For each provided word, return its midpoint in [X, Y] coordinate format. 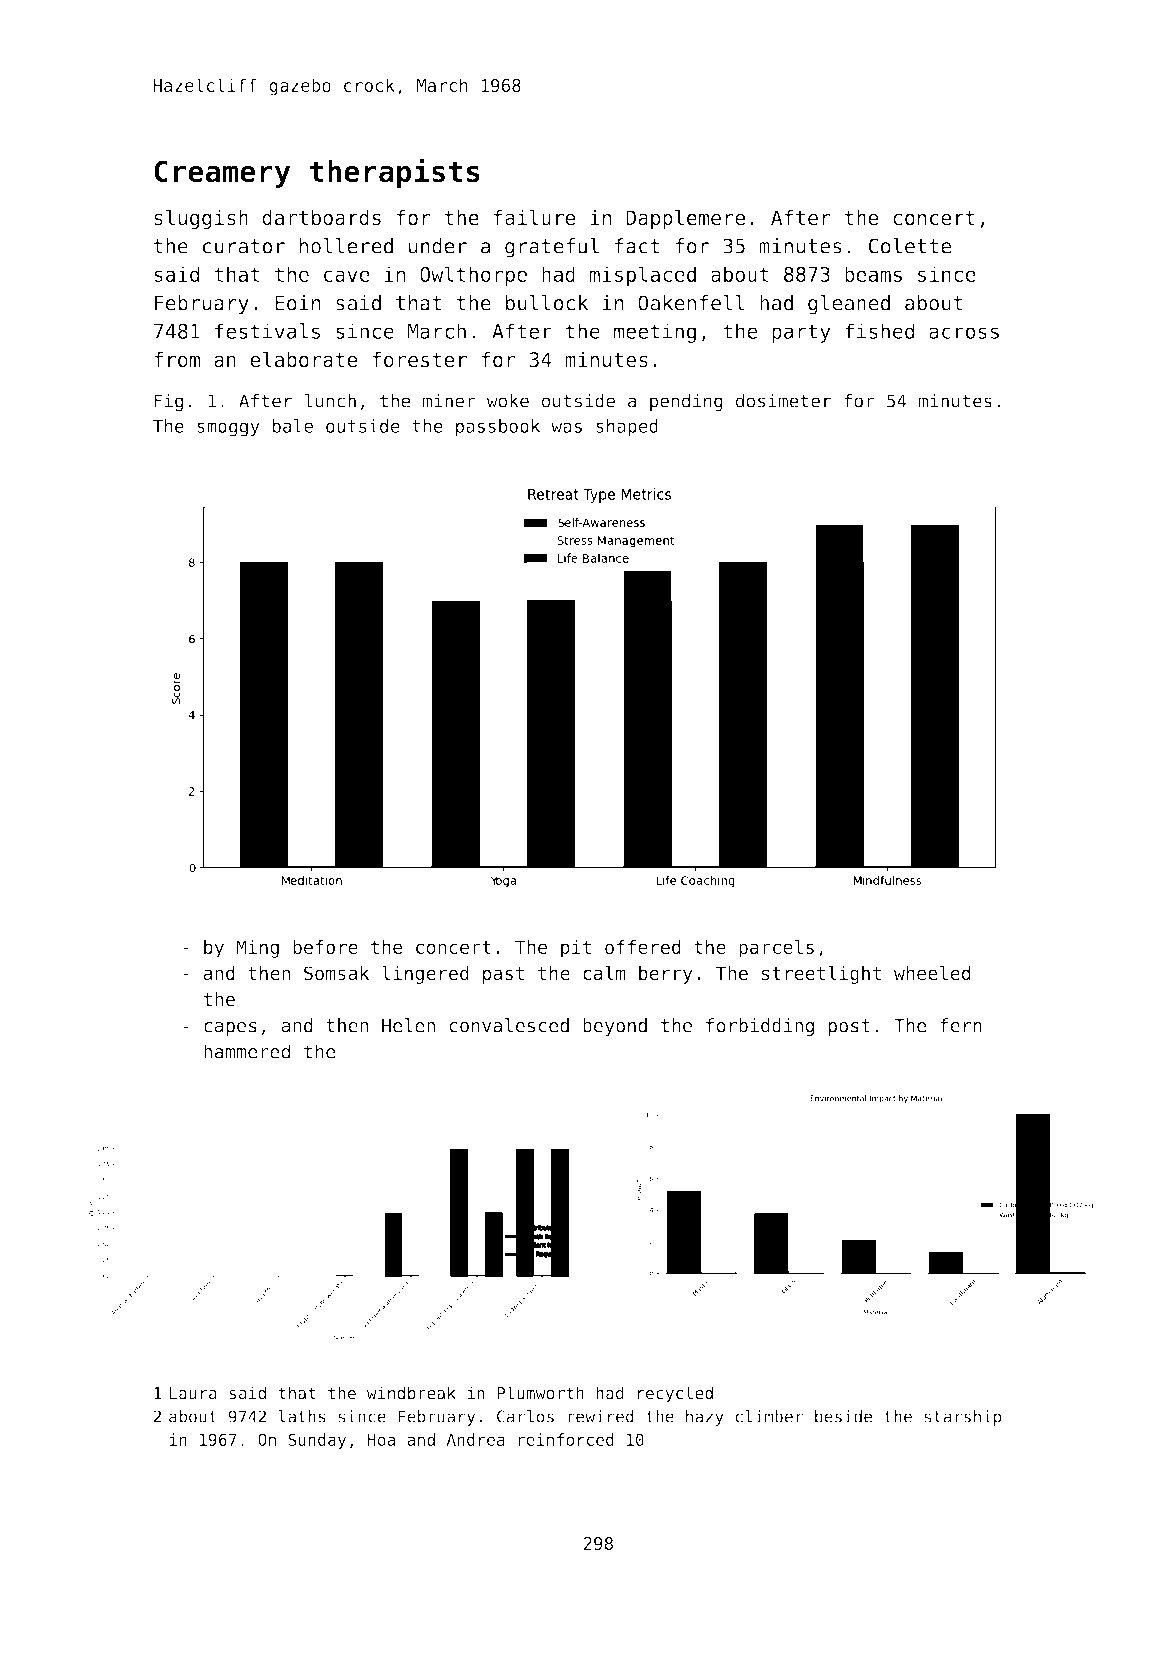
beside [843, 1416]
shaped [627, 428]
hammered [247, 1051]
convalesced [509, 1025]
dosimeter [783, 401]
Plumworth [540, 1393]
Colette [910, 246]
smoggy [228, 429]
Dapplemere [685, 219]
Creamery [222, 174]
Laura [193, 1393]
